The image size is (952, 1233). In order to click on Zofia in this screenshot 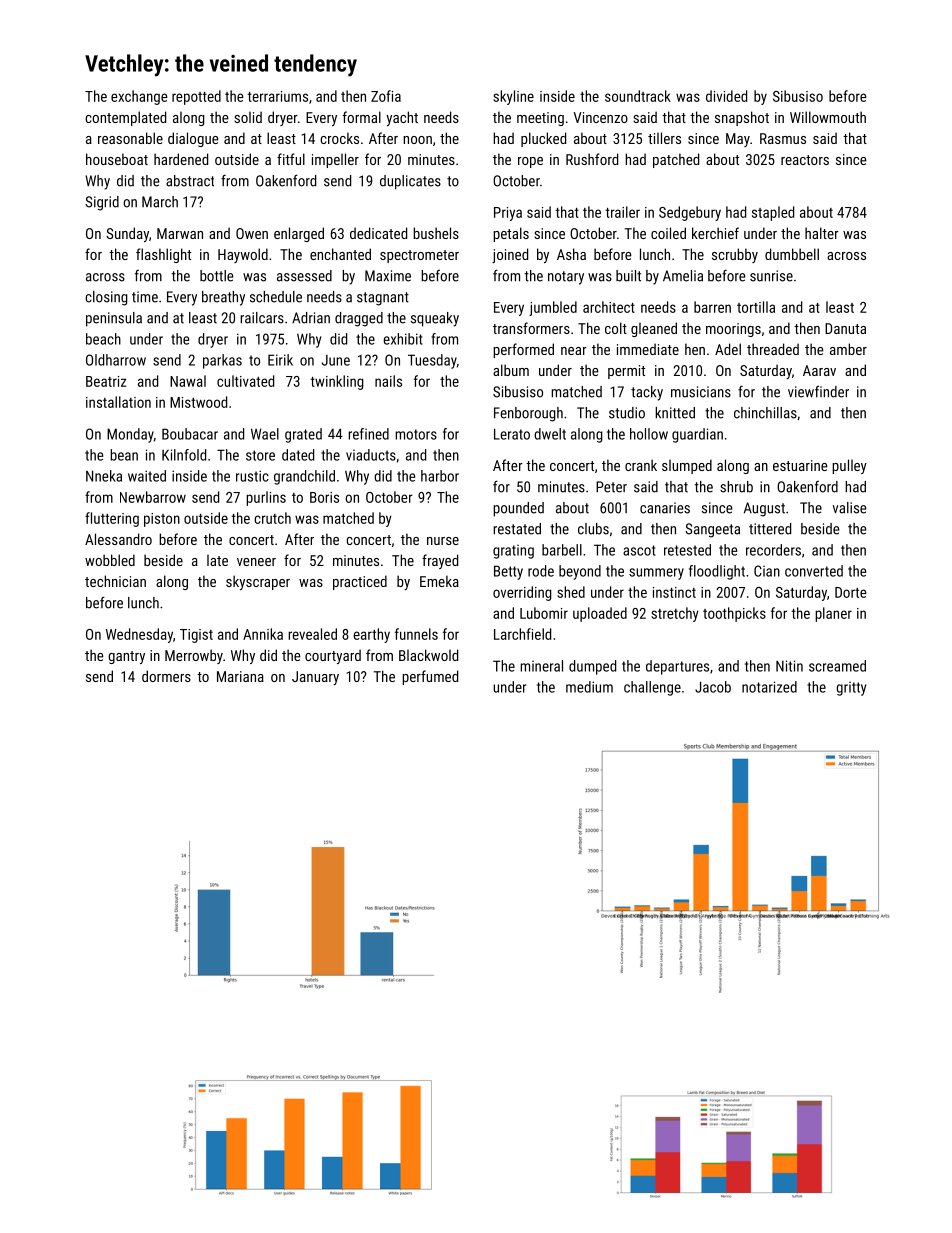, I will do `click(386, 96)`.
